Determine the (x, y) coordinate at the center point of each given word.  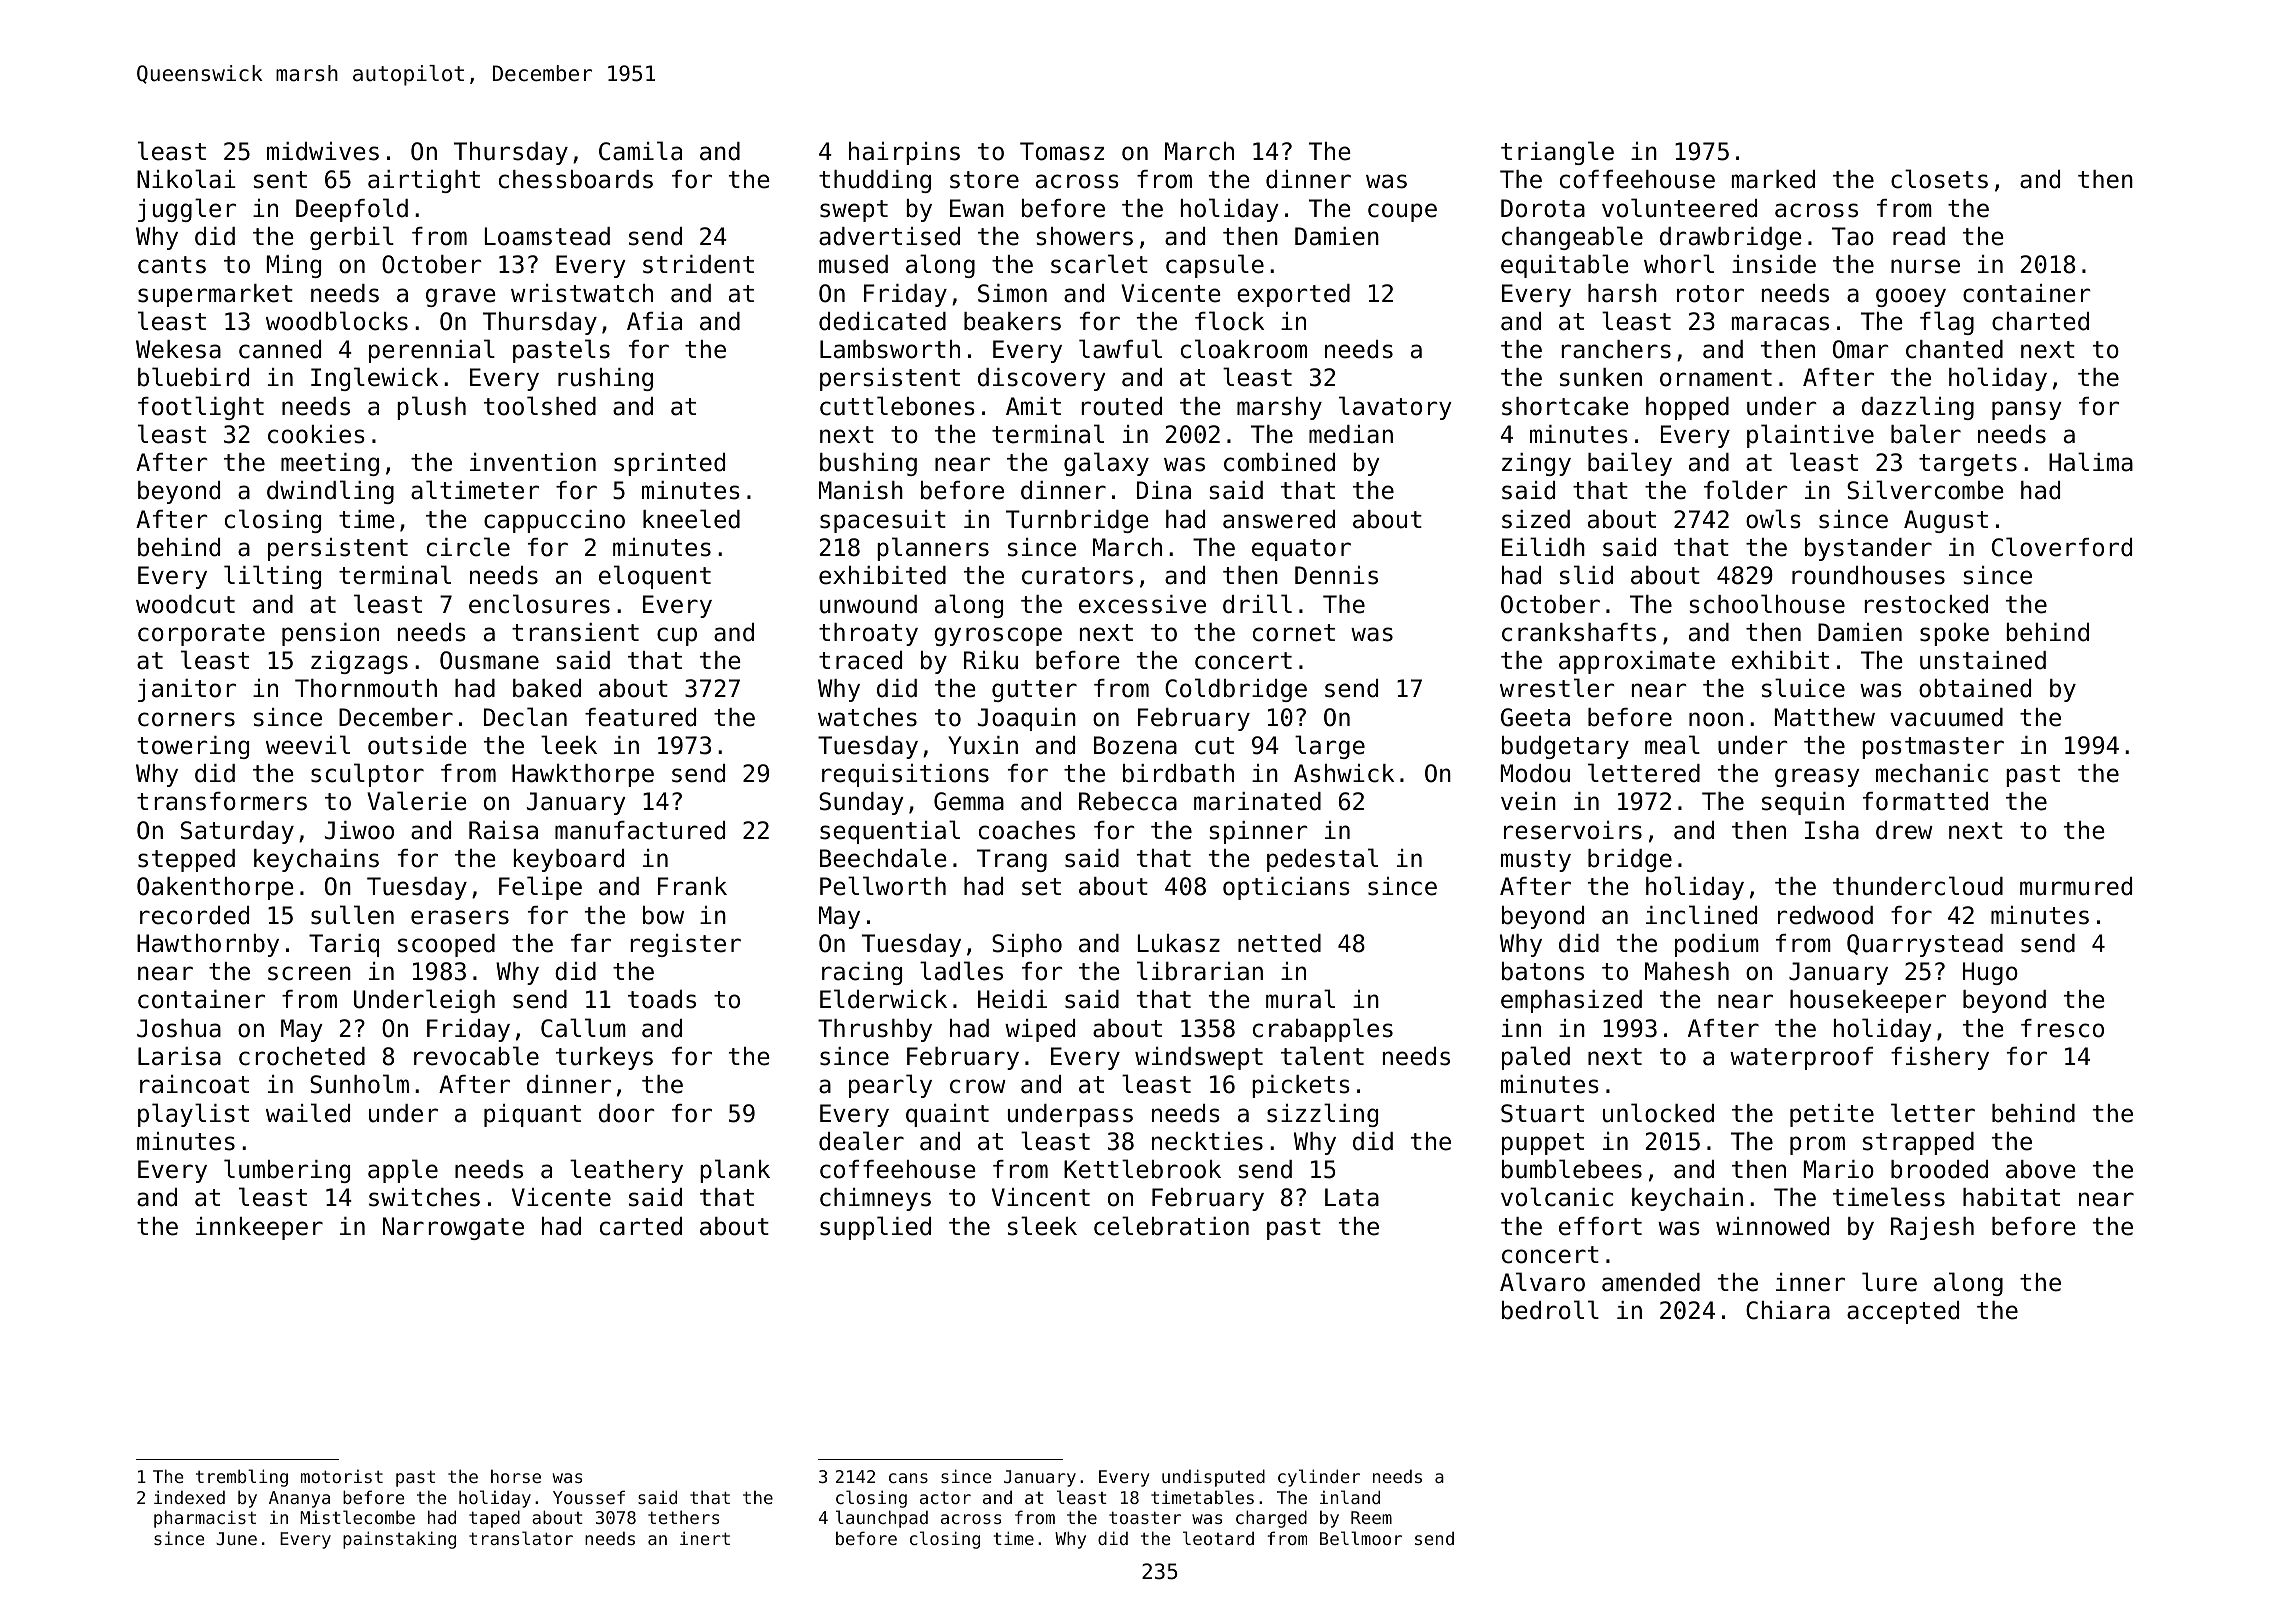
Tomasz (1062, 151)
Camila (640, 151)
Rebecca (1128, 801)
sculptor (367, 775)
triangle (1557, 153)
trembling (242, 1478)
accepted (1903, 1312)
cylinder (1319, 1478)
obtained (1975, 688)
